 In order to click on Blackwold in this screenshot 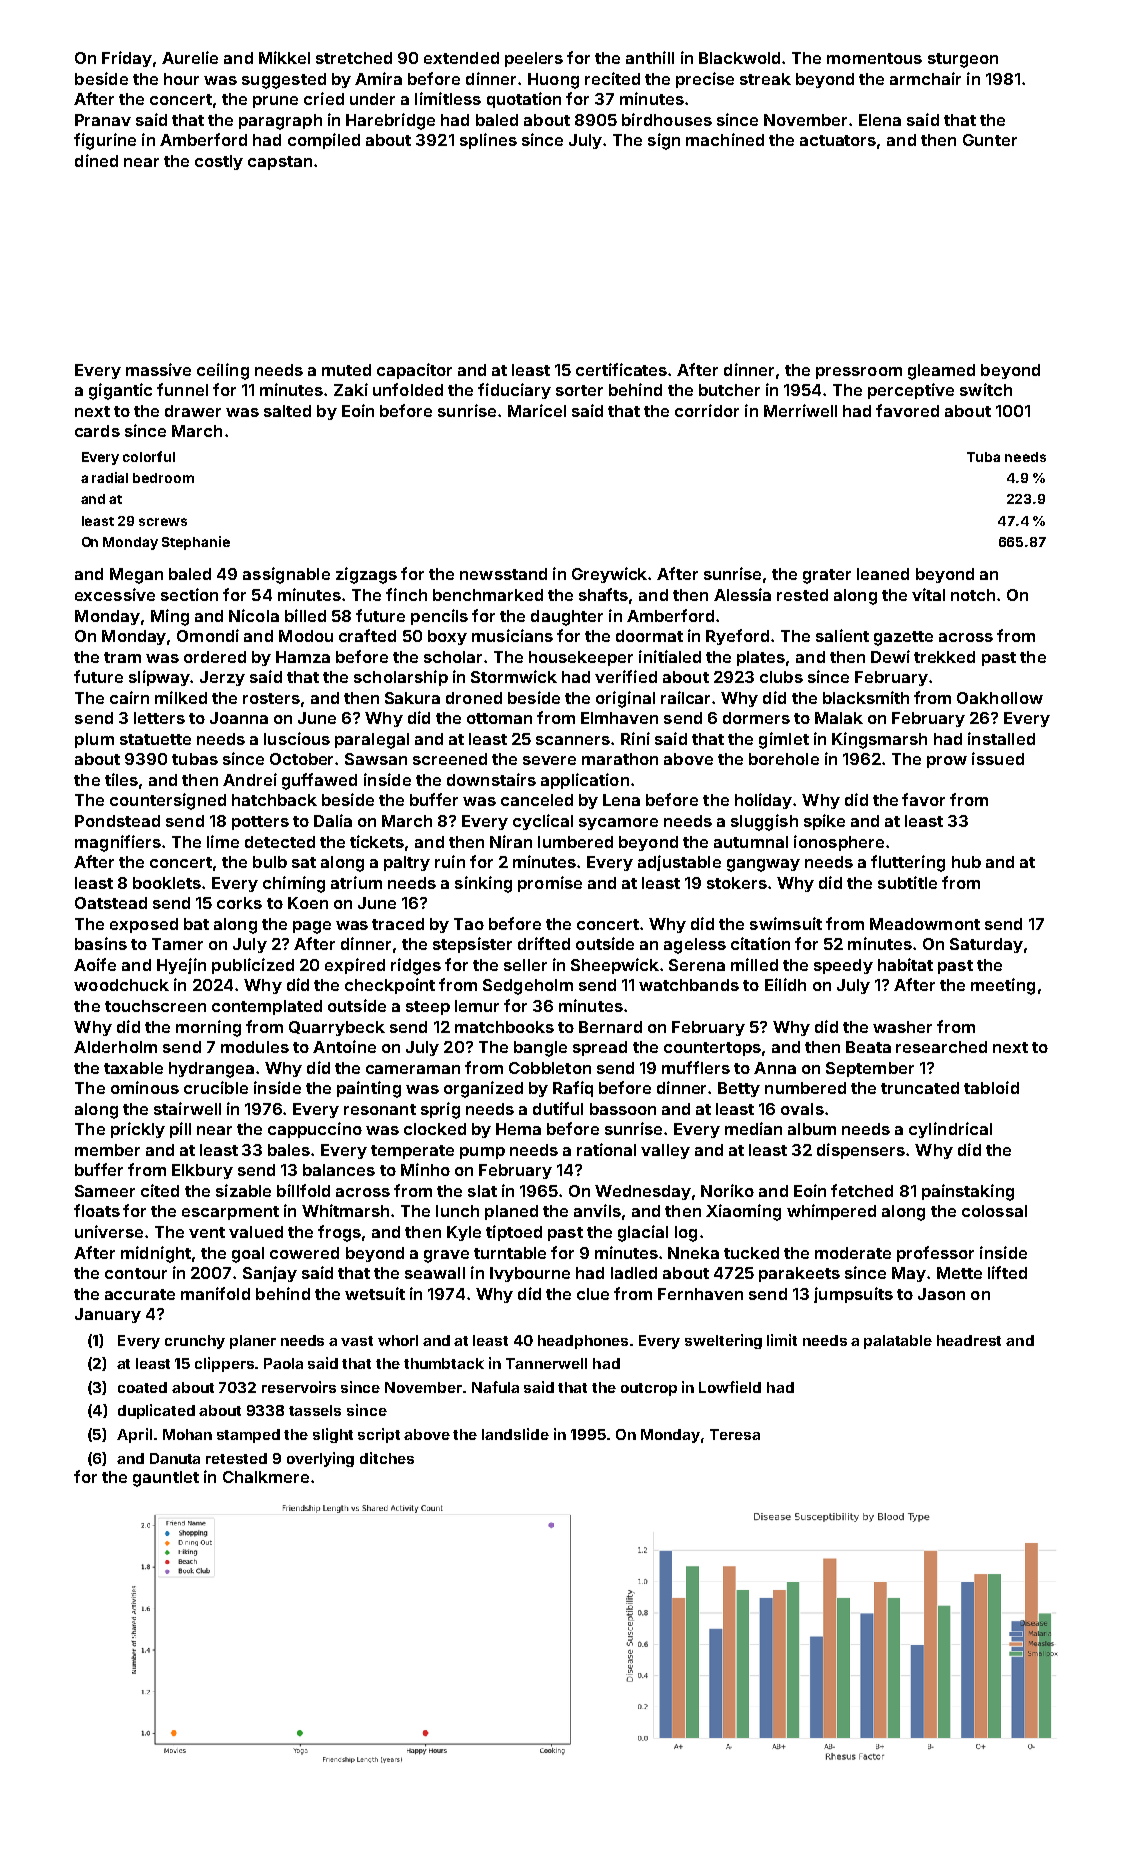, I will do `click(739, 58)`.
